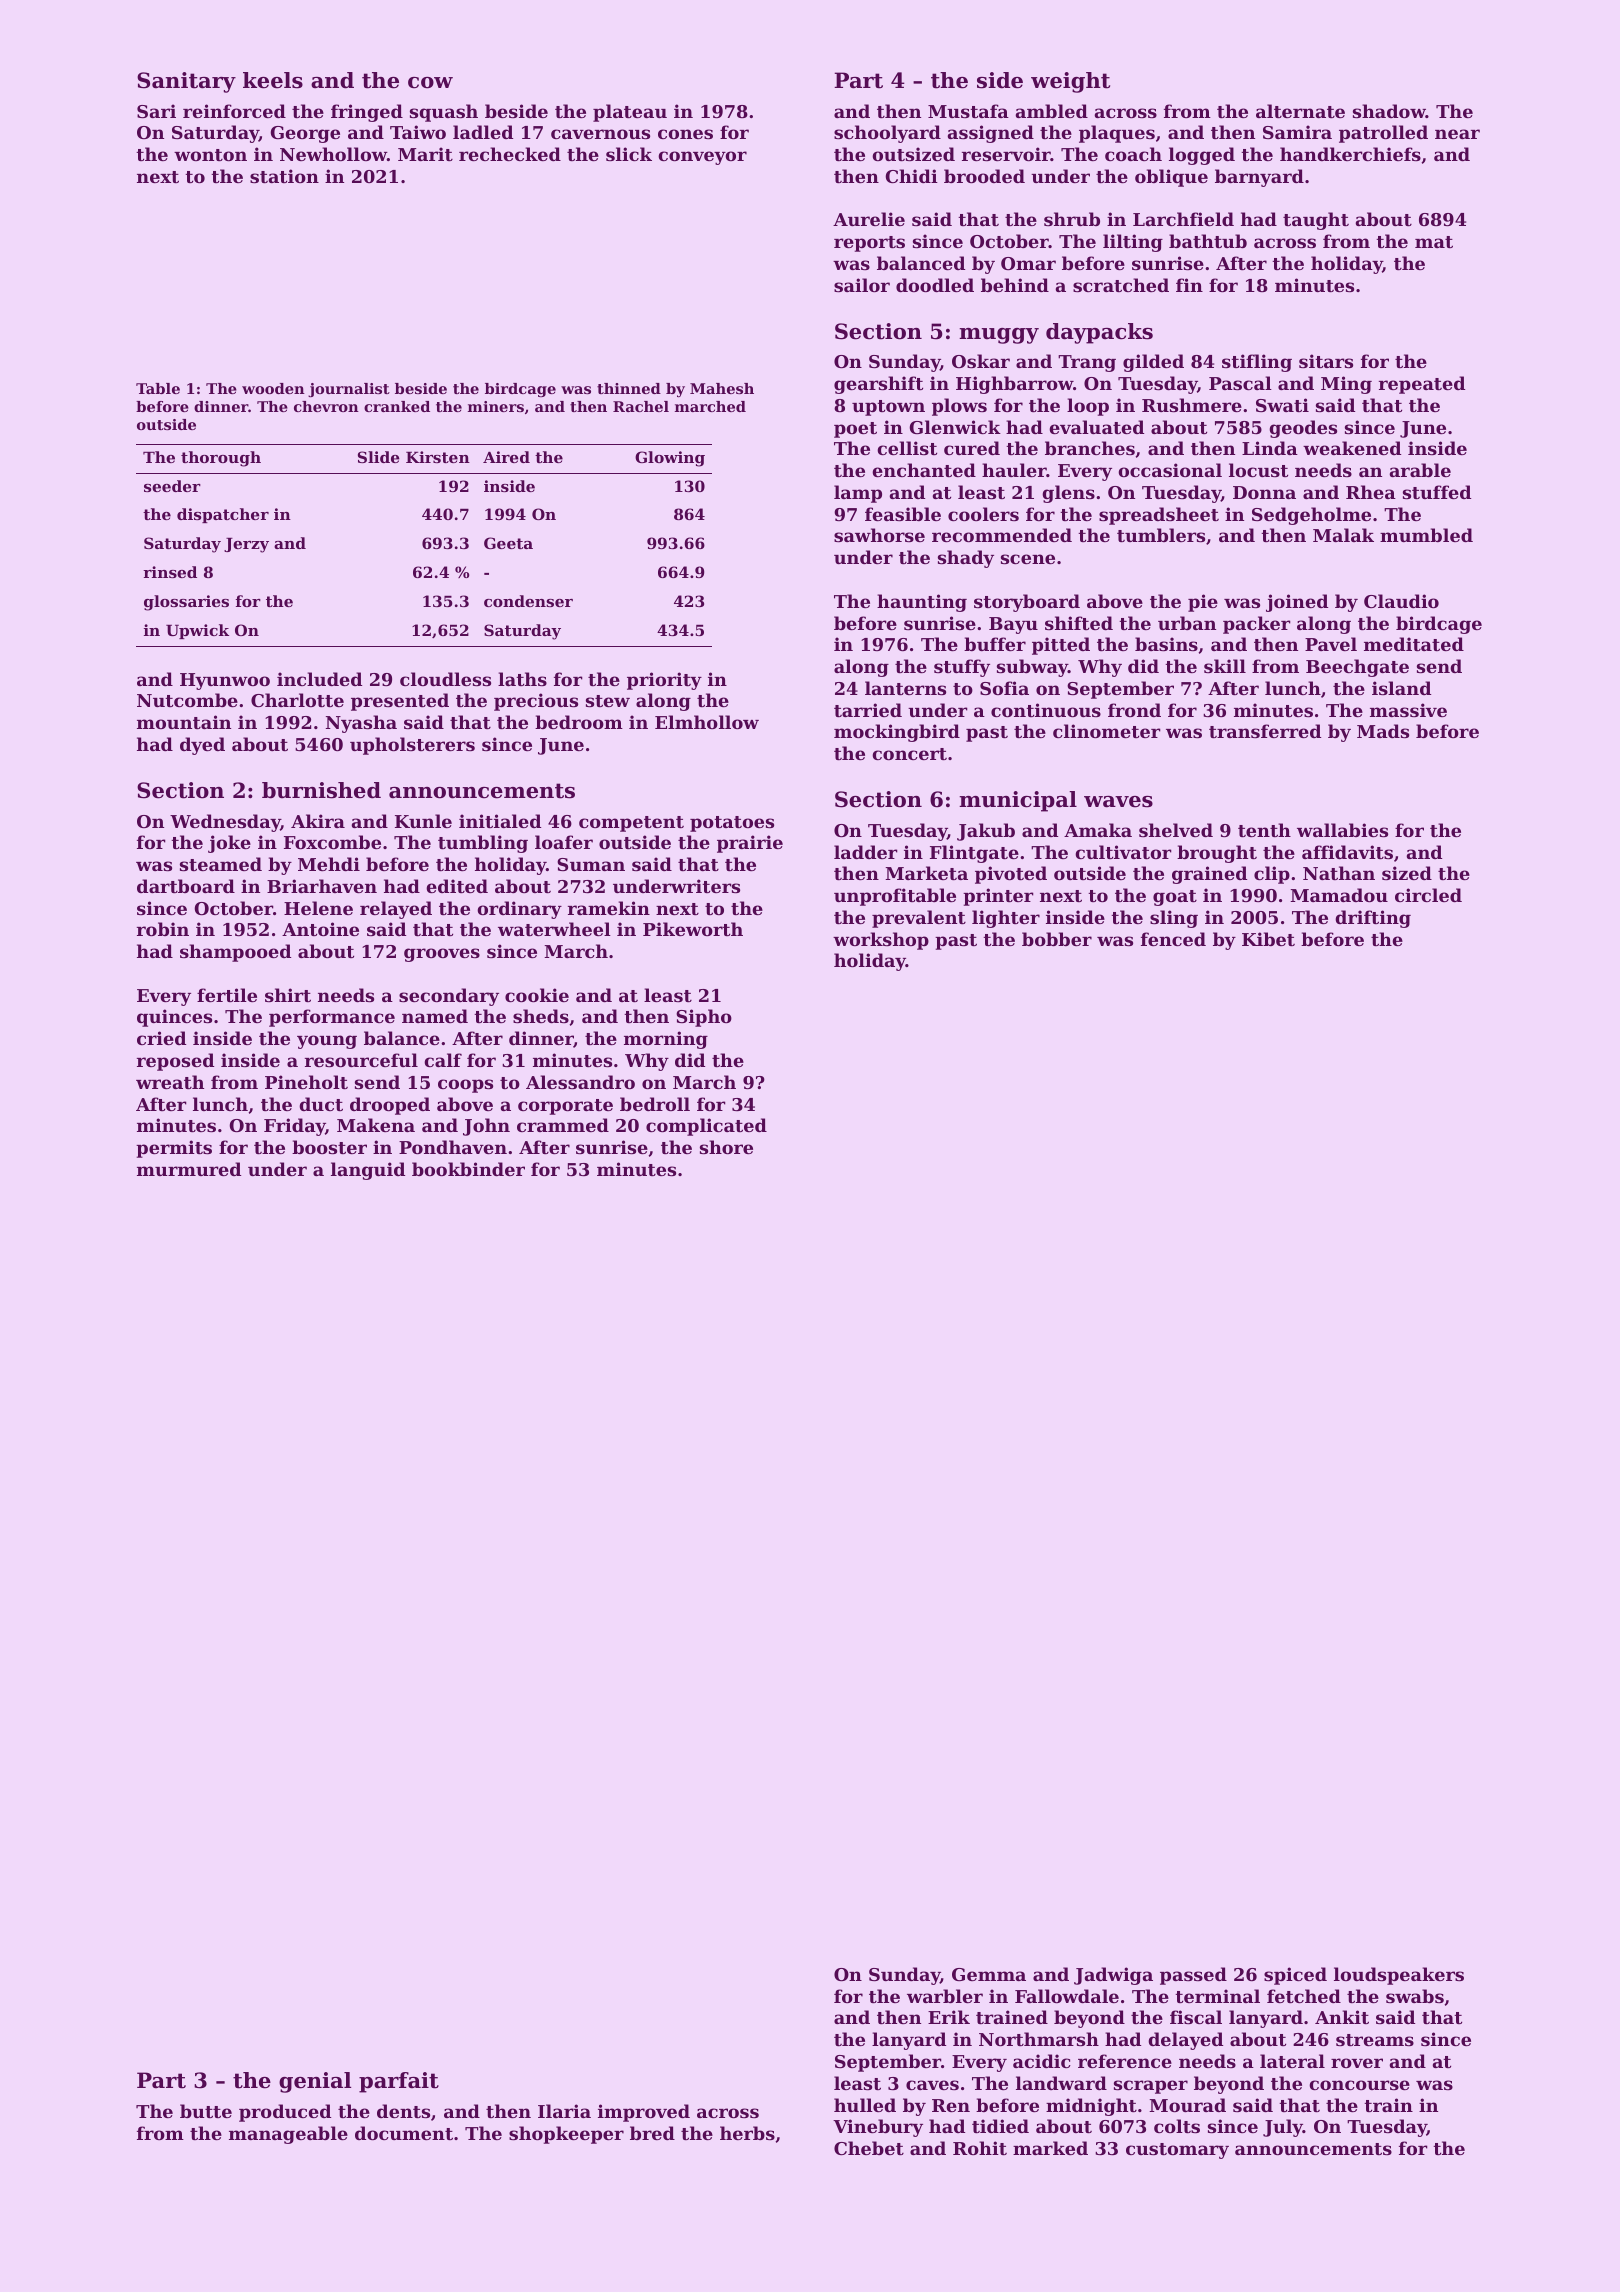  What do you see at coordinates (1339, 895) in the screenshot?
I see `Mamadou` at bounding box center [1339, 895].
